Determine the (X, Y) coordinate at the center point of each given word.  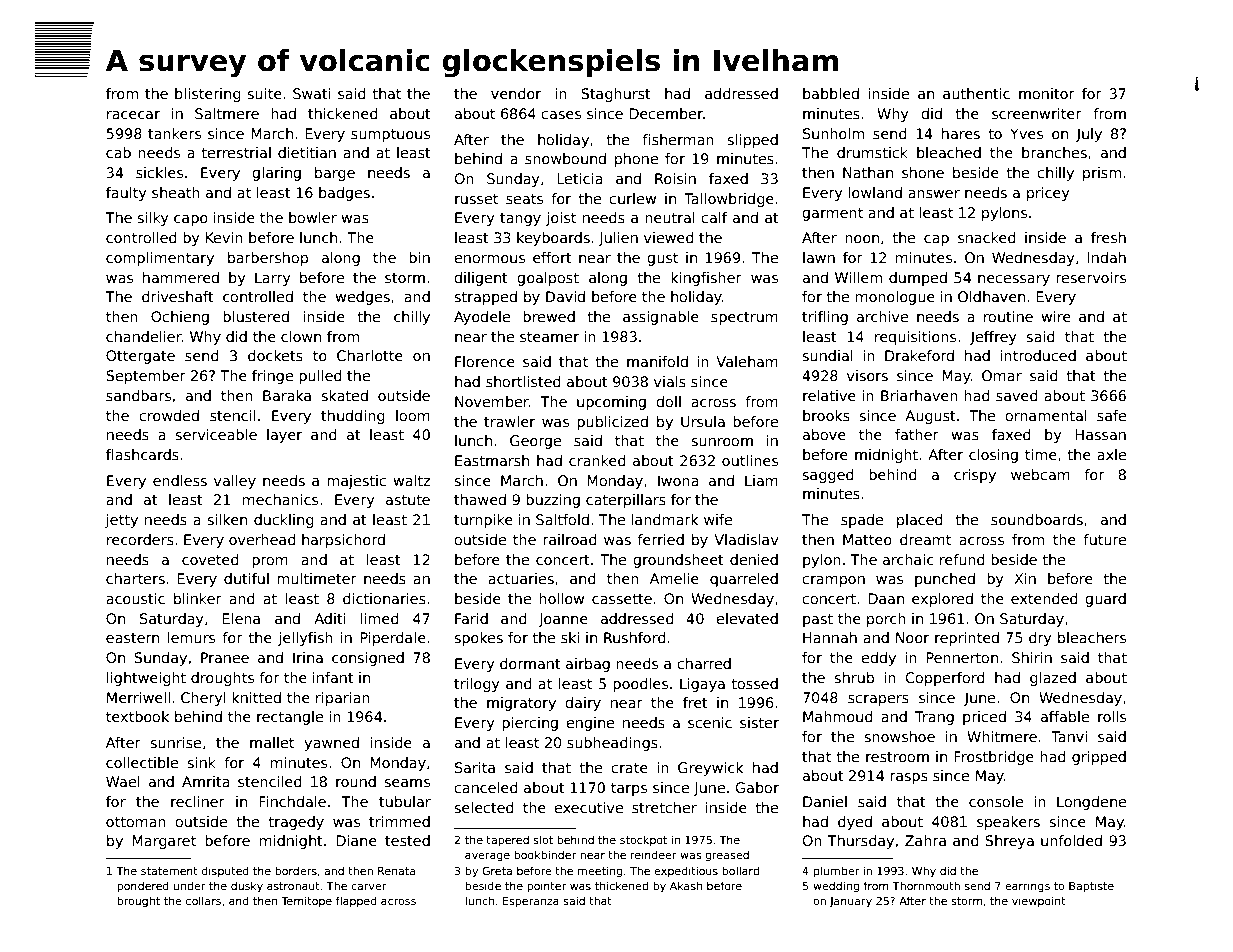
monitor (1047, 93)
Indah (1106, 257)
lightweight (146, 679)
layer (284, 436)
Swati (312, 93)
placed (920, 521)
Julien (618, 239)
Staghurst (616, 95)
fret (695, 702)
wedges (362, 298)
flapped (356, 901)
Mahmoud (838, 716)
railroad (570, 539)
